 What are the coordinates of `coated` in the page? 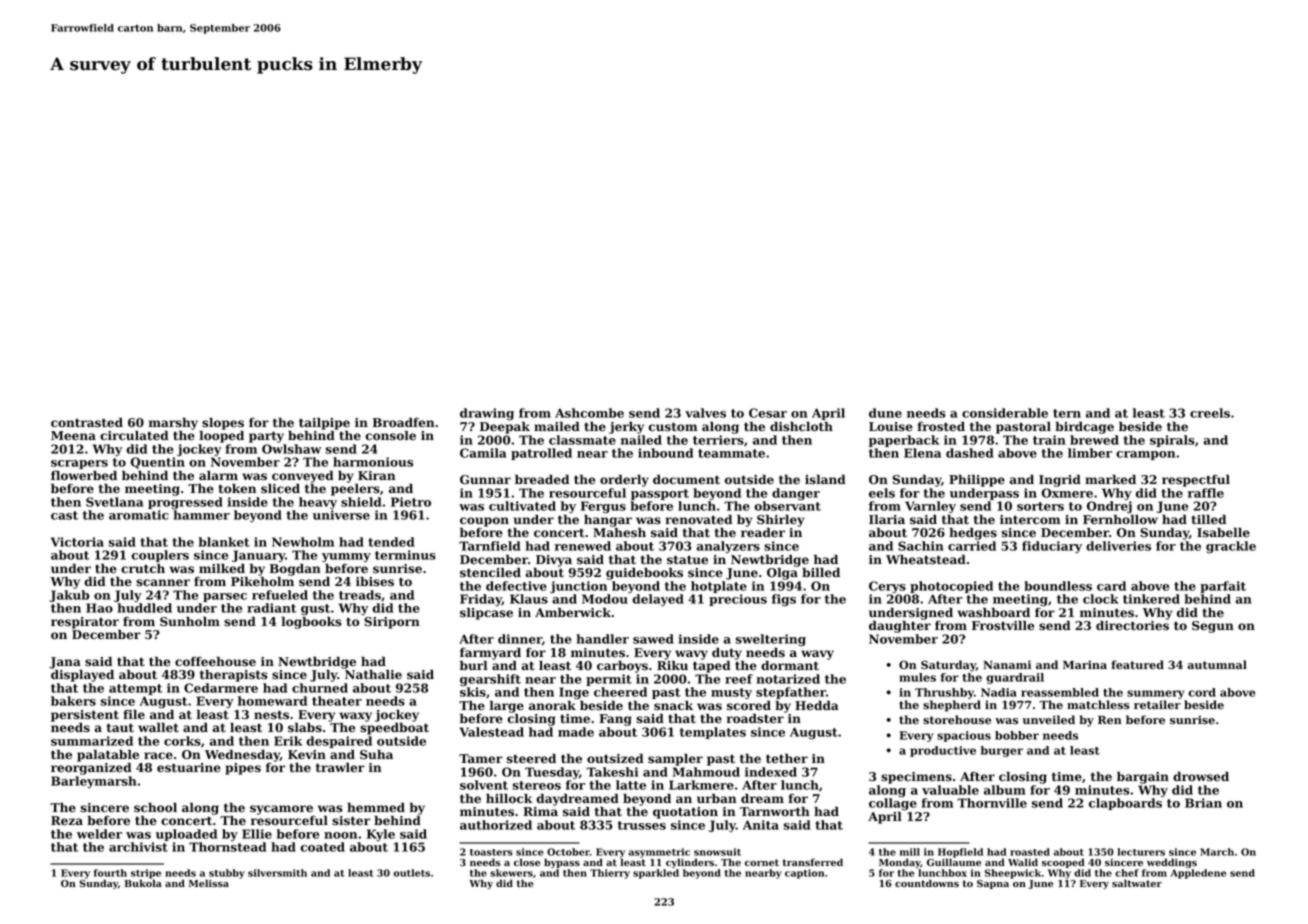 It's located at (322, 847).
